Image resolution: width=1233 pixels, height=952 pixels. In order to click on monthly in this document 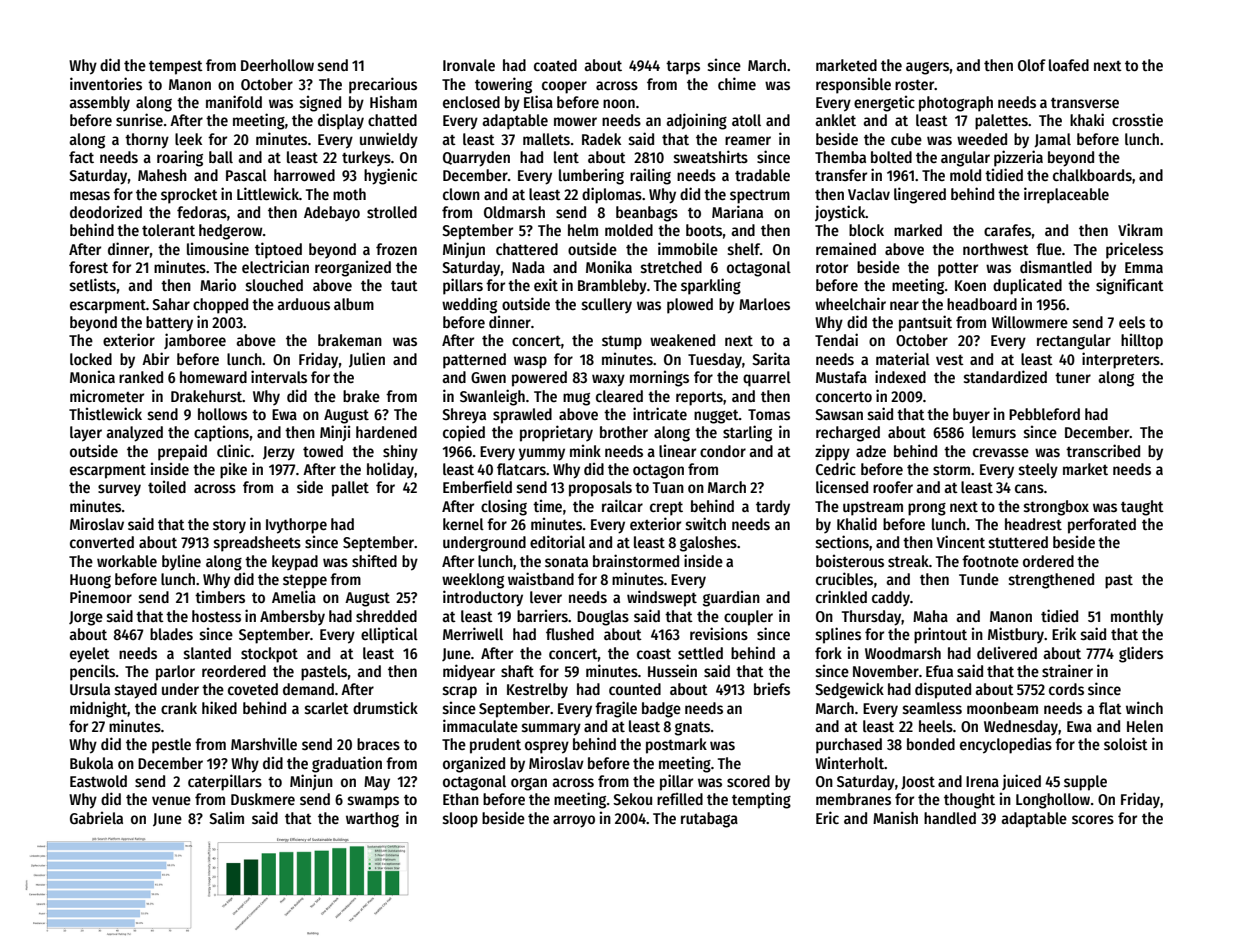, I will do `click(1137, 618)`.
